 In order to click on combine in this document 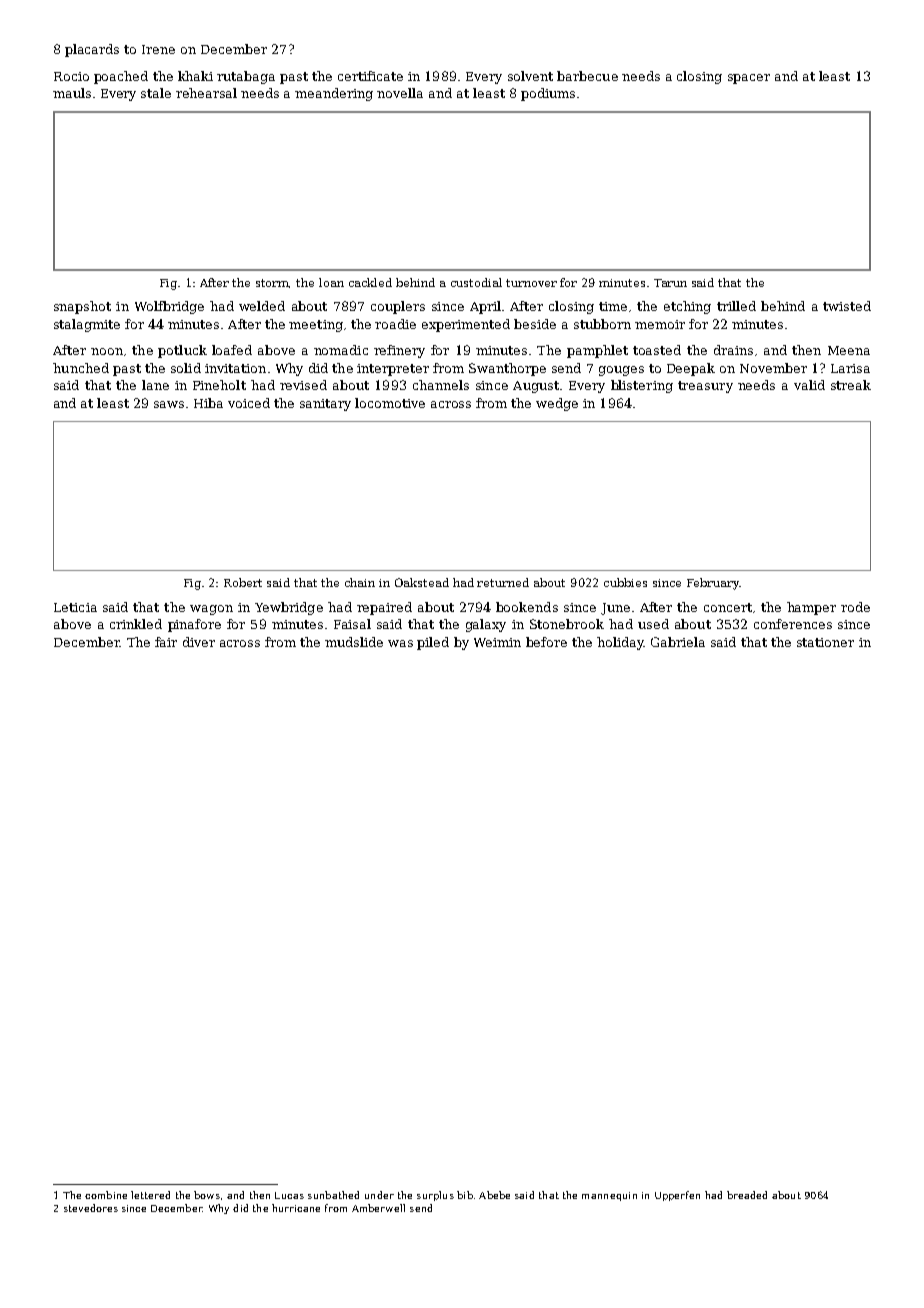, I will do `click(106, 1195)`.
